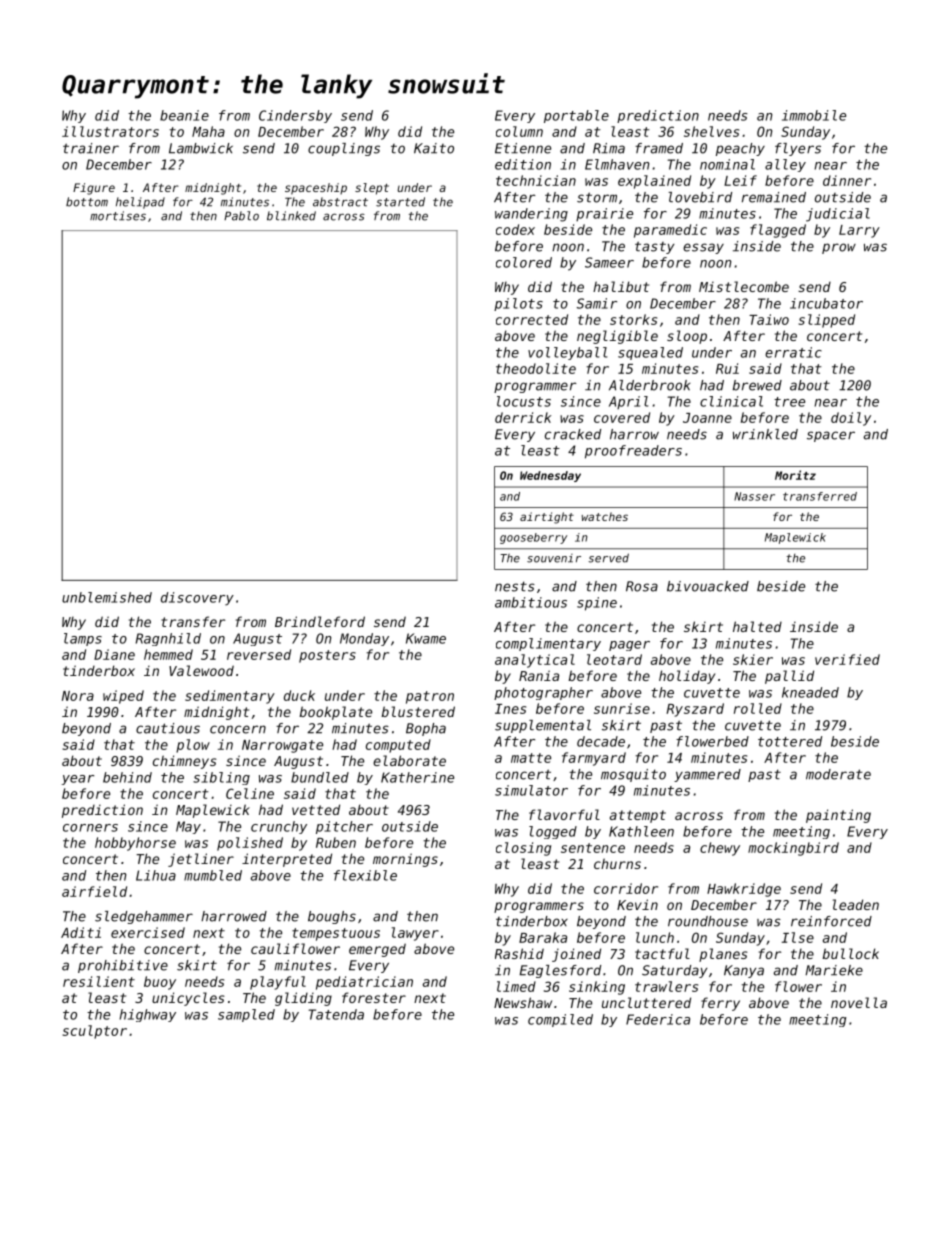  Describe the element at coordinates (524, 401) in the page. I see `locusts` at that location.
